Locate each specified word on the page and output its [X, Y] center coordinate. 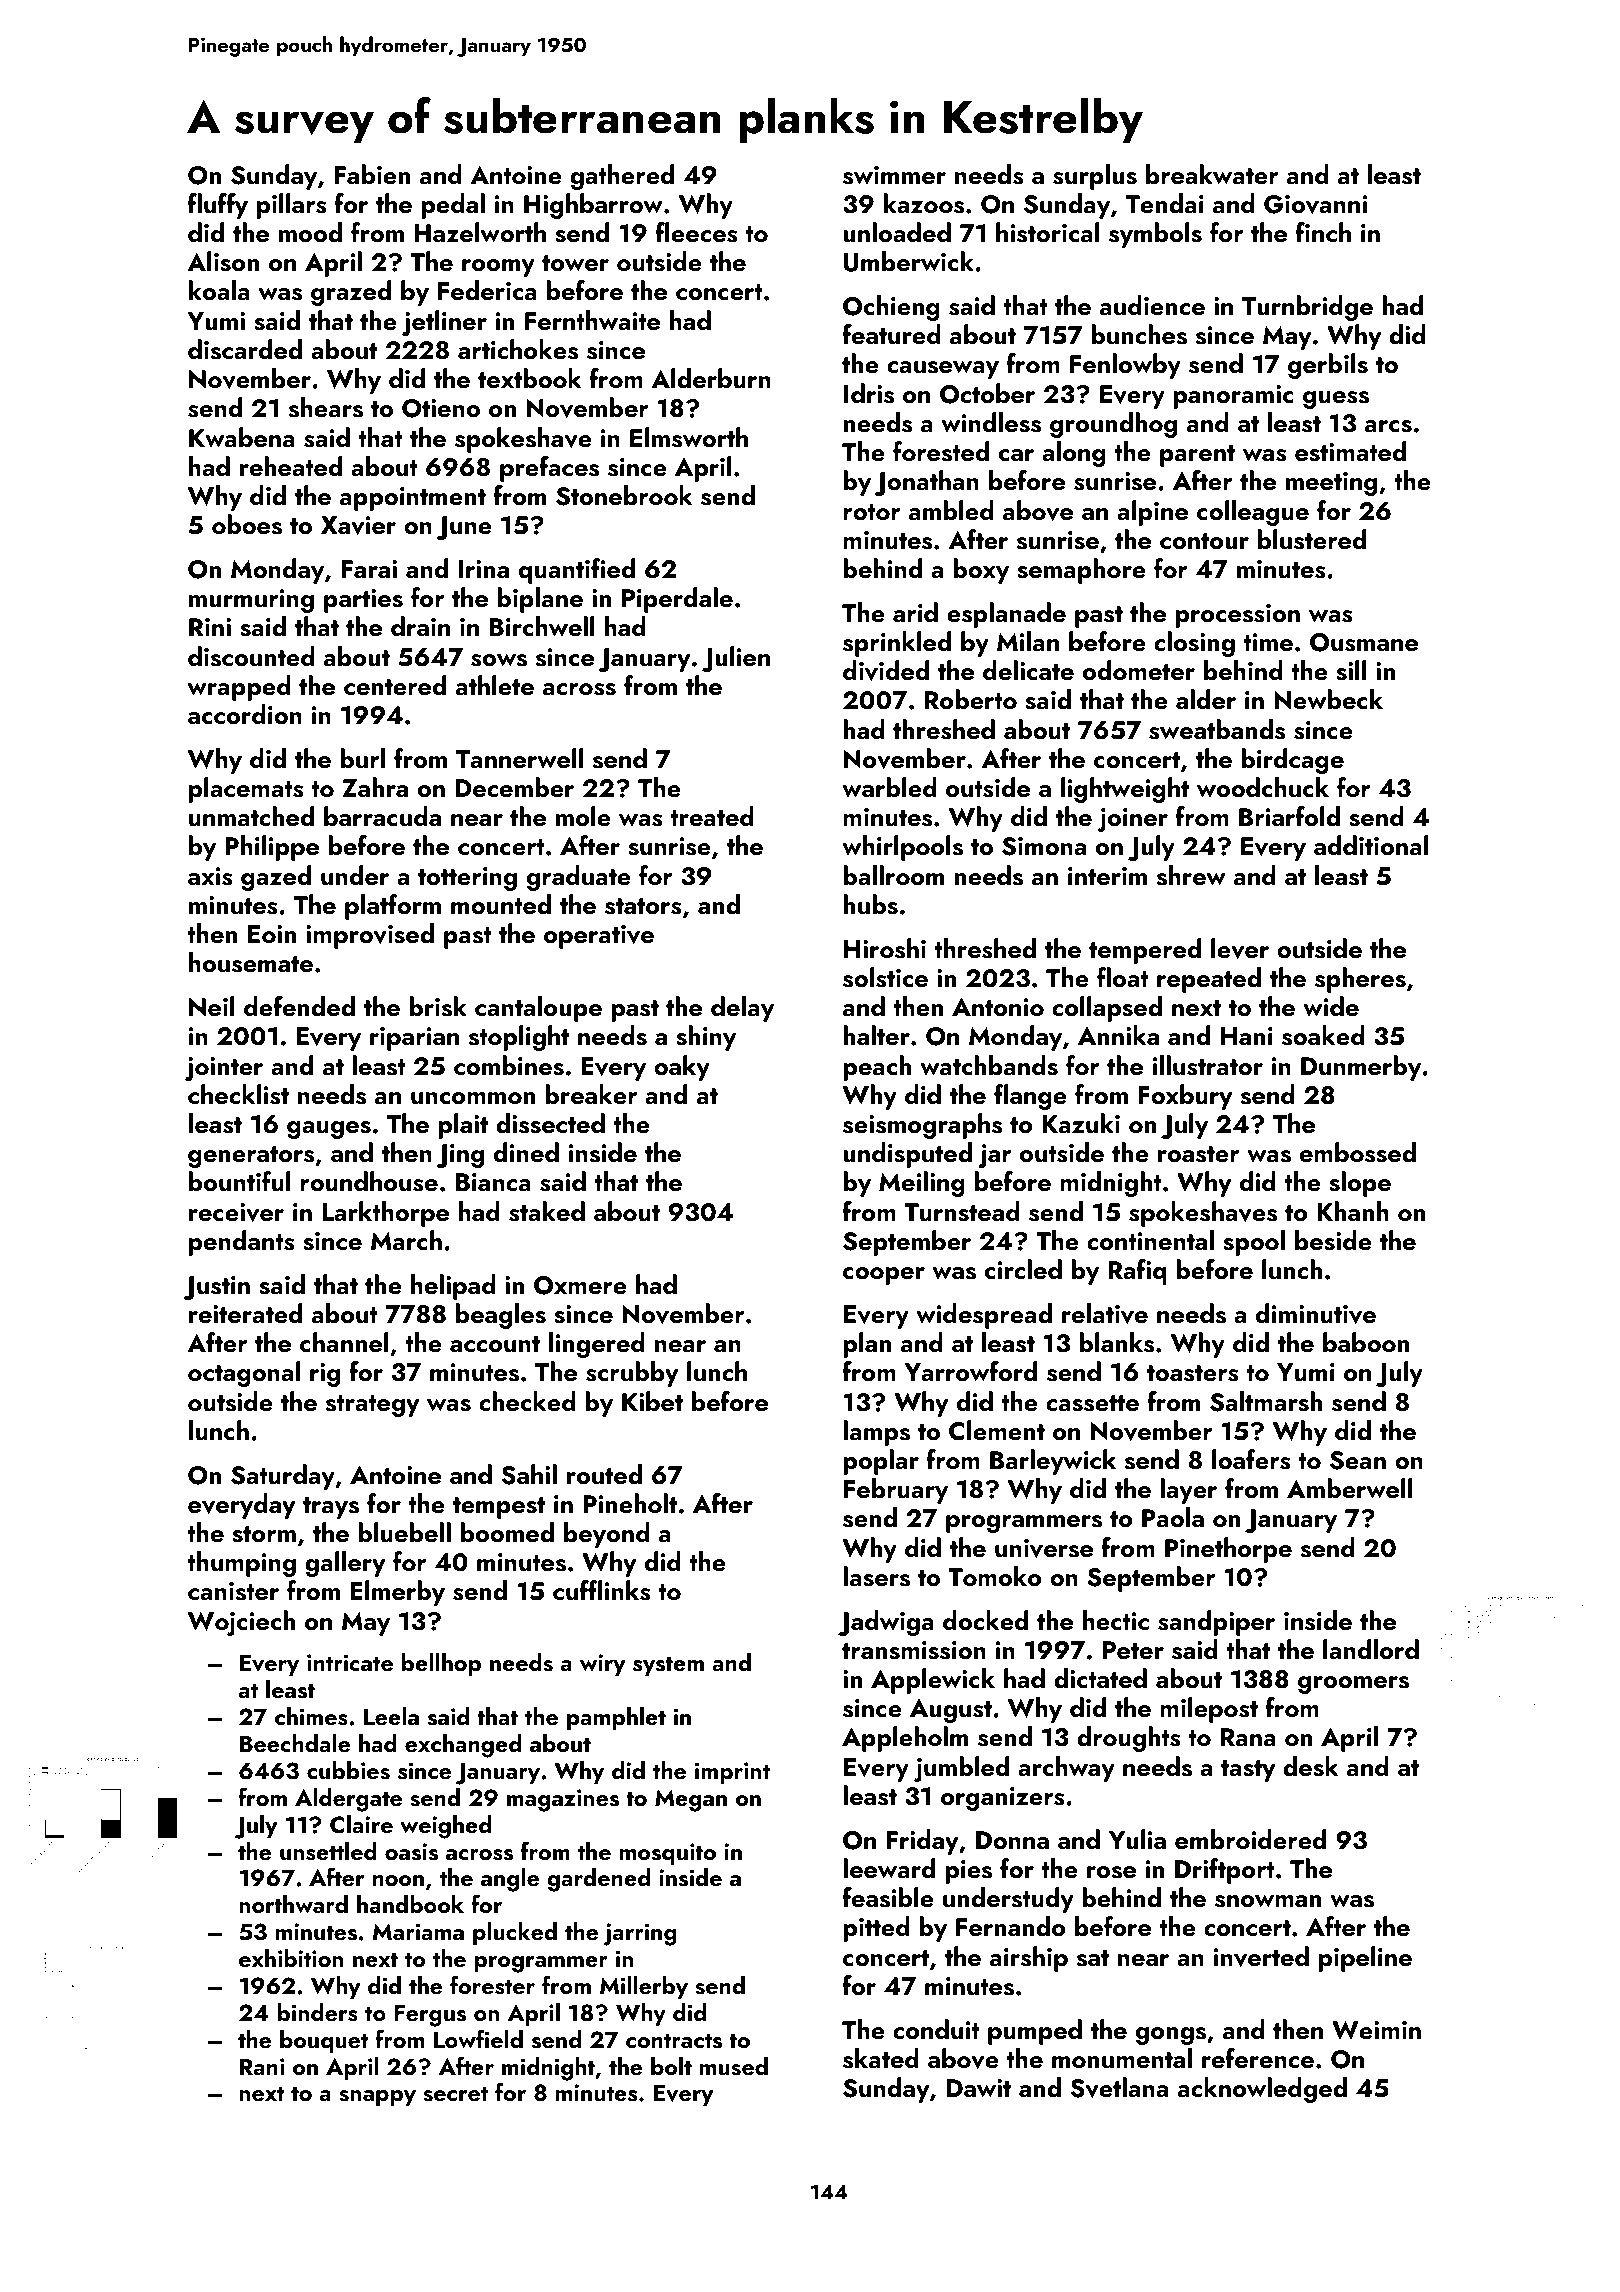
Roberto [971, 699]
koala [219, 290]
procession [1238, 616]
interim [1107, 876]
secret [455, 2094]
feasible [888, 1897]
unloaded [897, 232]
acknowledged [1262, 2090]
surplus [1095, 177]
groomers [1353, 1685]
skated [881, 2058]
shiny [706, 1038]
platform [393, 907]
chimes [311, 1716]
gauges [329, 1130]
